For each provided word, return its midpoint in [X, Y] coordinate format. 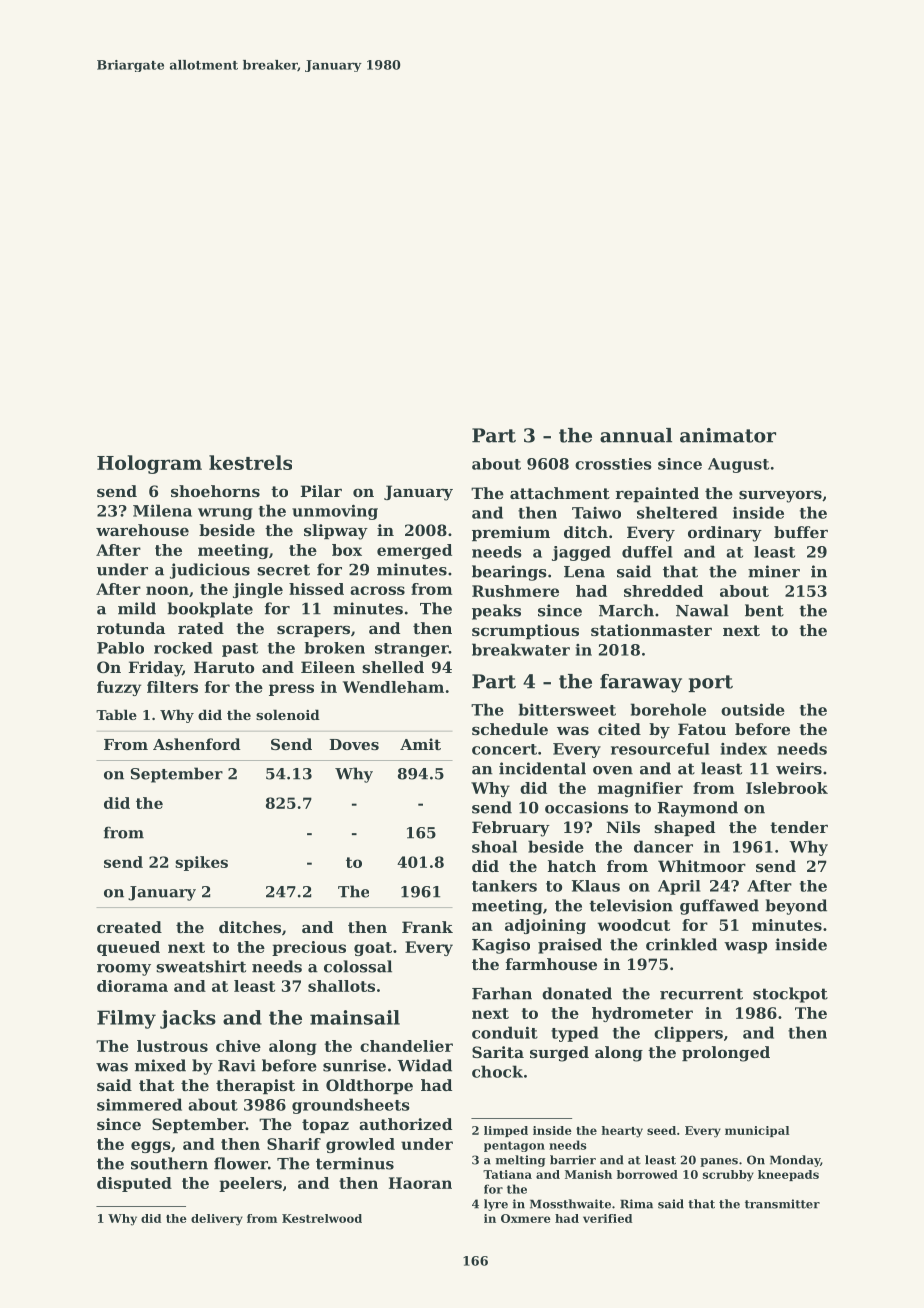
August [738, 465]
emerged [414, 551]
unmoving [335, 512]
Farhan [502, 993]
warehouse [142, 530]
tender [799, 827]
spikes [201, 863]
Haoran [420, 1183]
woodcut [634, 925]
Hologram [149, 464]
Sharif [294, 1144]
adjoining [545, 926]
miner [774, 571]
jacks [188, 1019]
